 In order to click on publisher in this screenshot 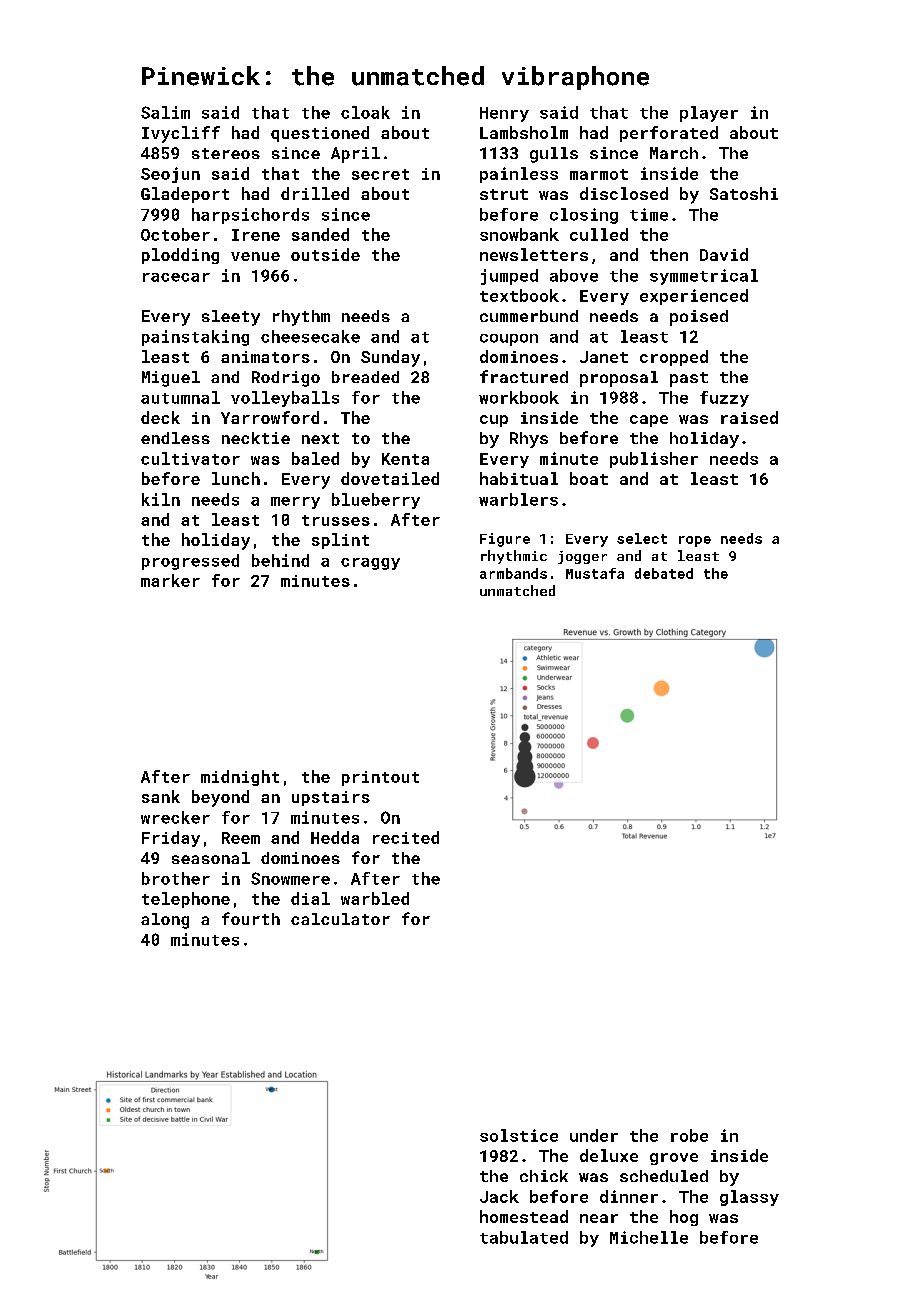, I will do `click(654, 460)`.
